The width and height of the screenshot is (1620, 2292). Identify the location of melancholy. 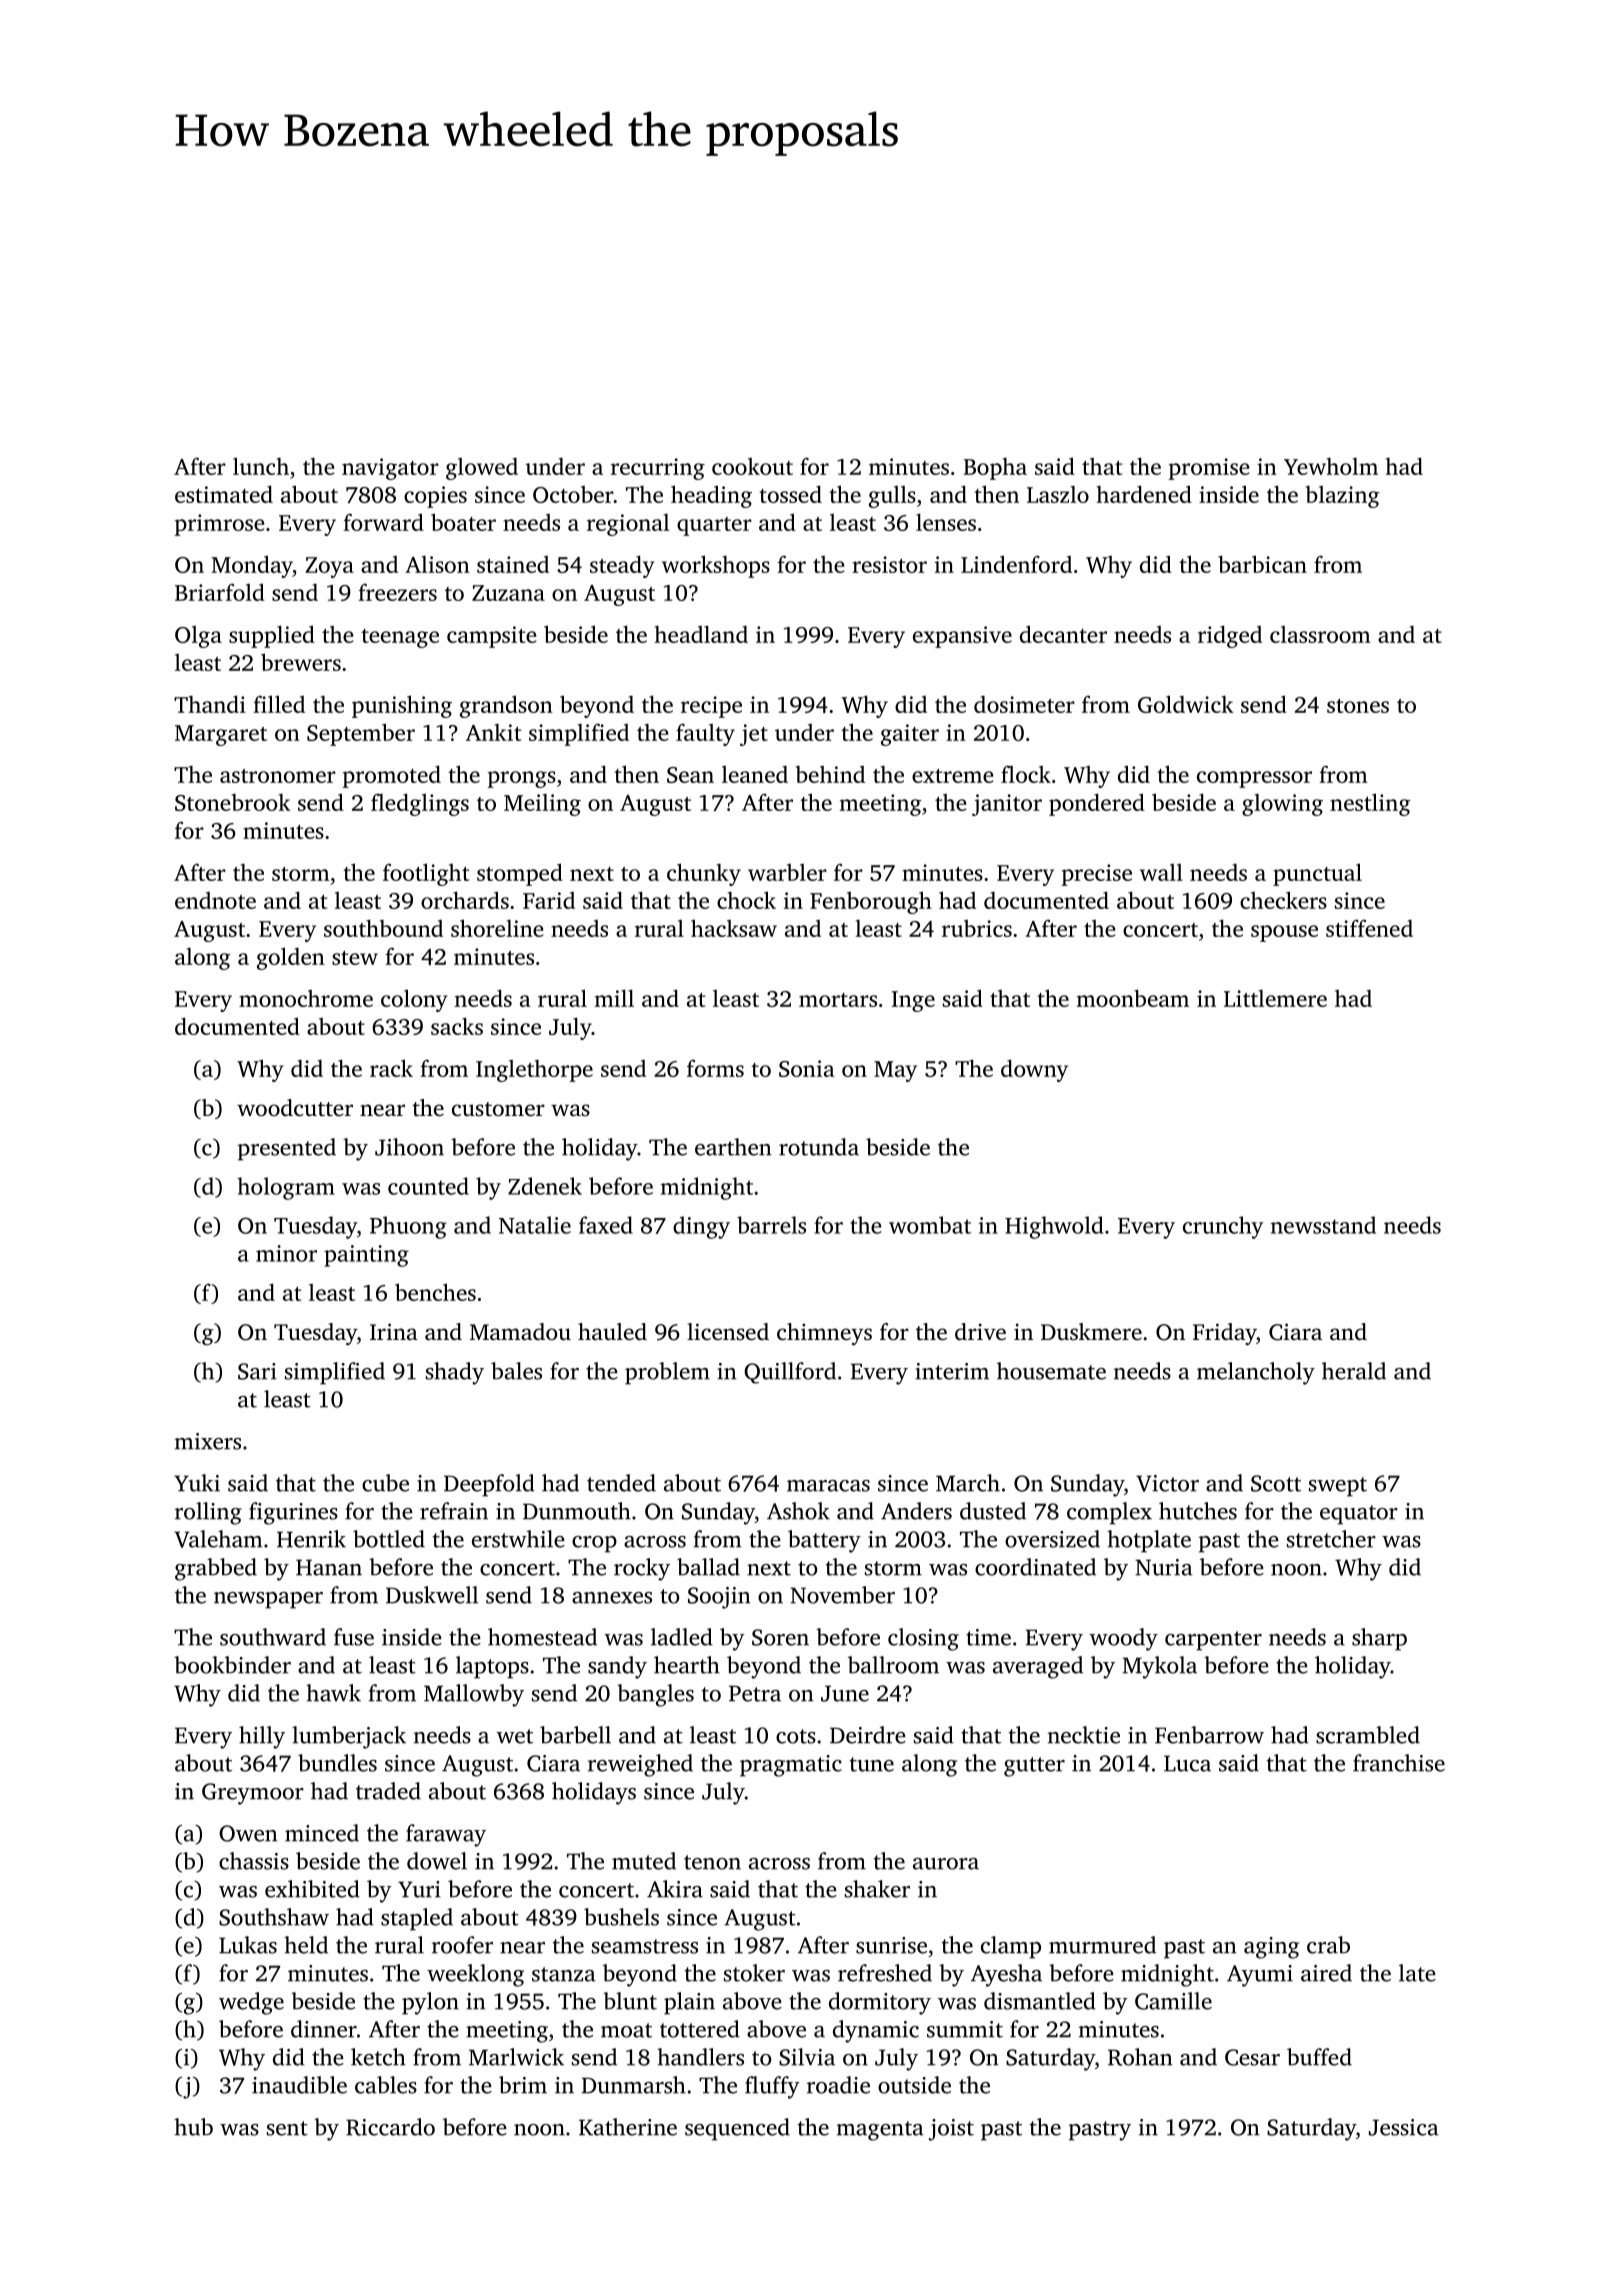
(1256, 1373).
